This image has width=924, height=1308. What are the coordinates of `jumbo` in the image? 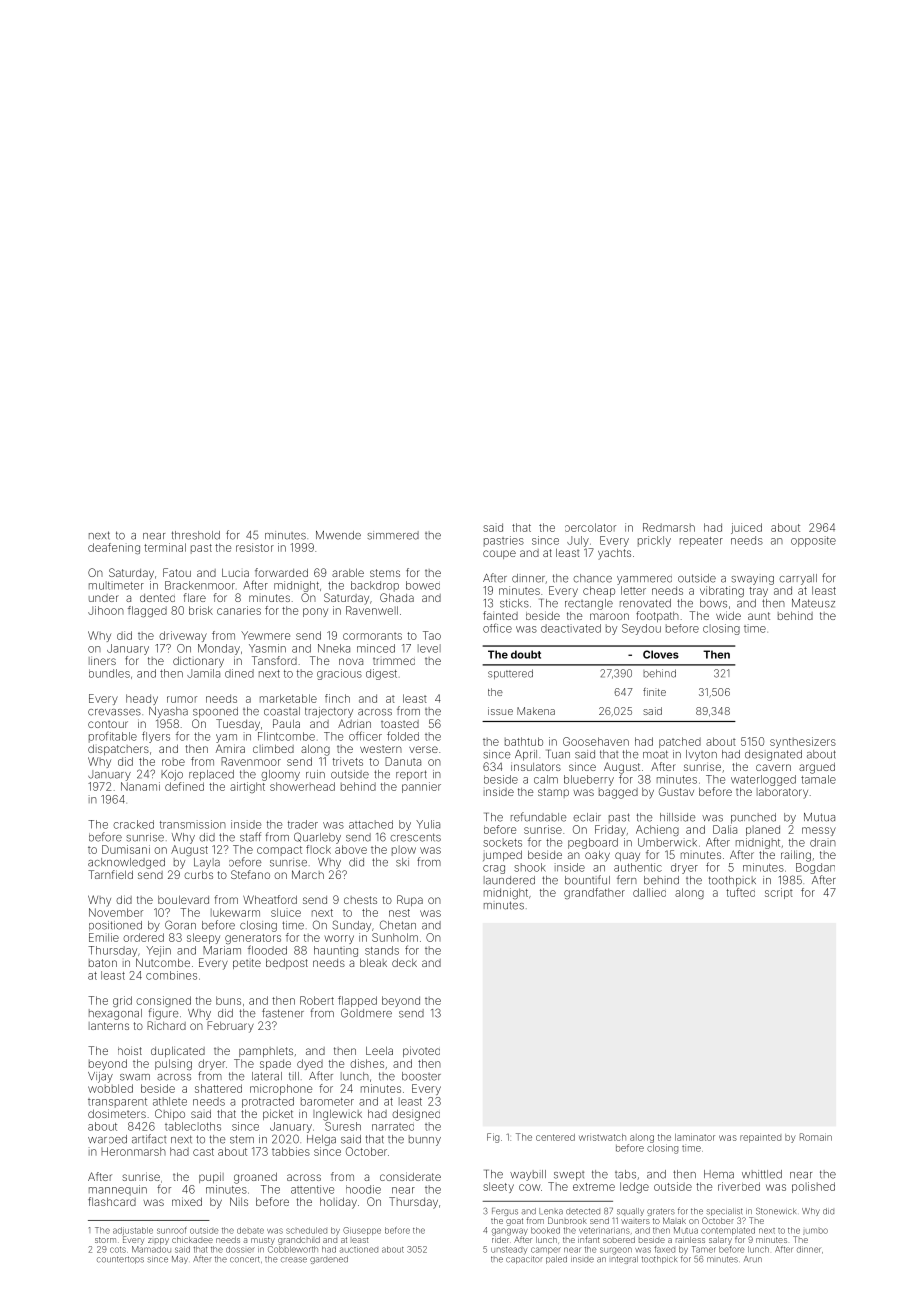 It's located at (815, 1231).
